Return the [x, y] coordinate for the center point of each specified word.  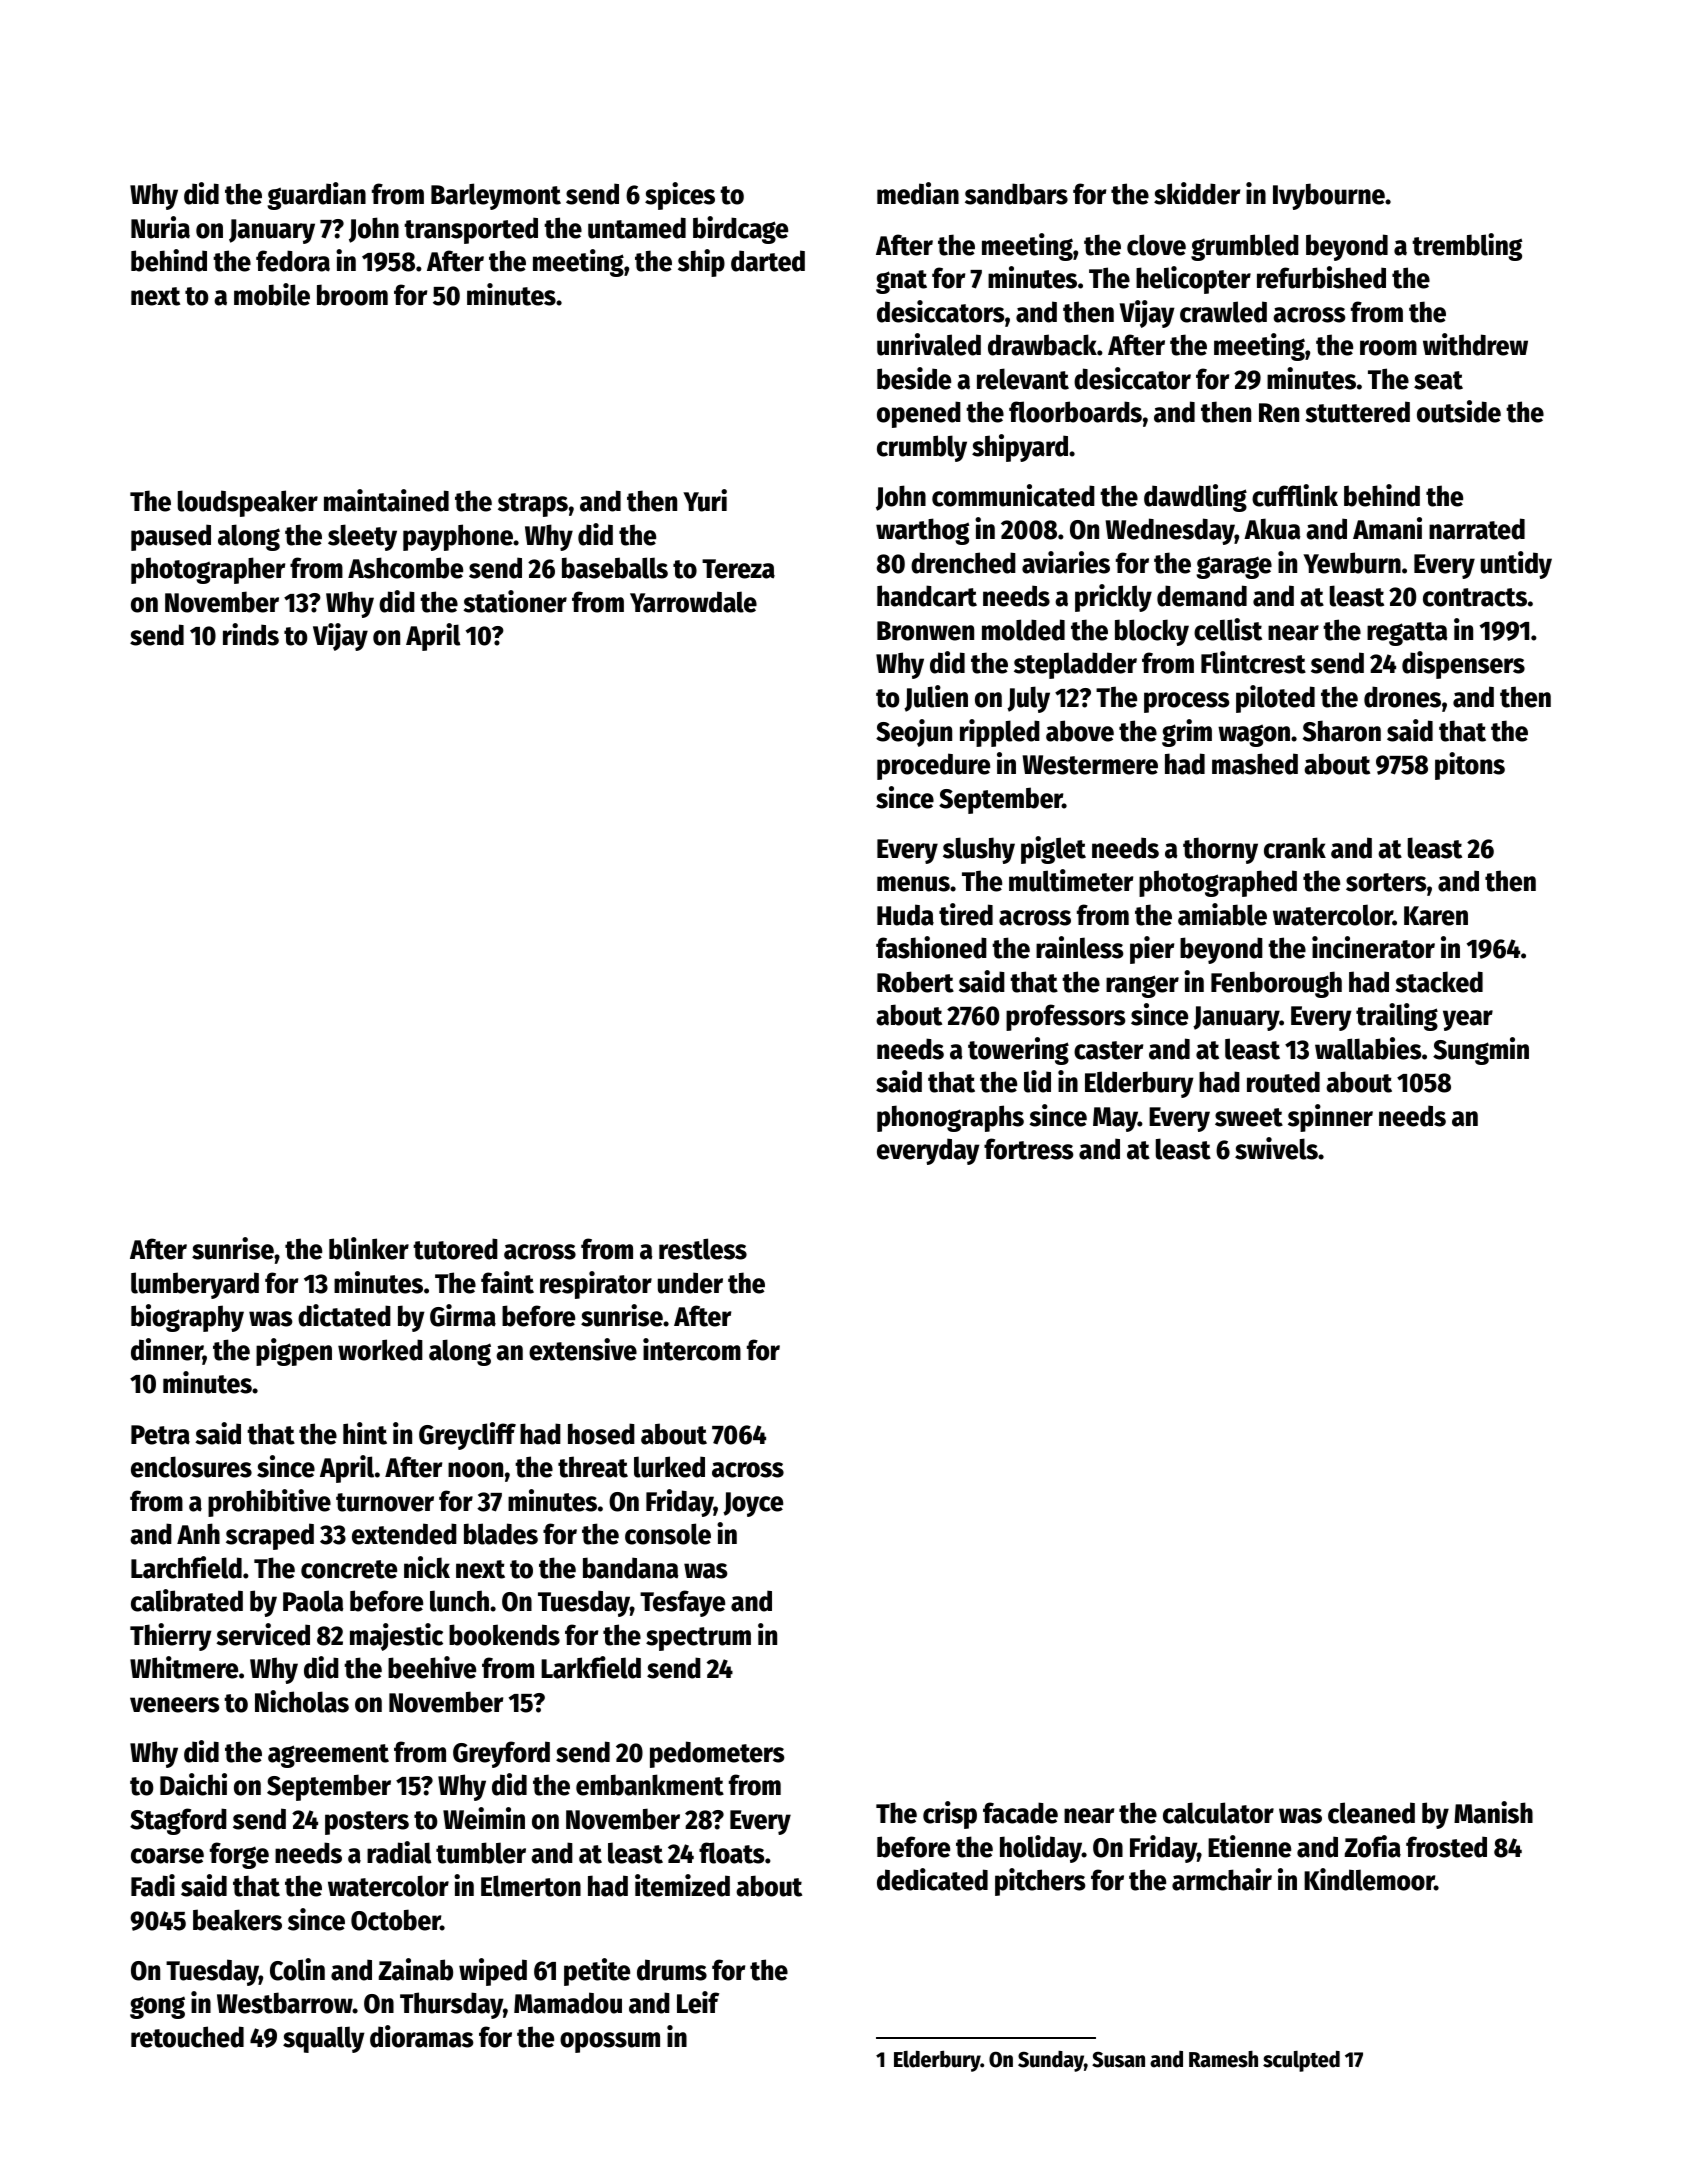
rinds [251, 634]
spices [680, 196]
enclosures [191, 1467]
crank [1295, 848]
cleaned [1371, 1813]
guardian [316, 196]
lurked [669, 1467]
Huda [905, 915]
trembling [1467, 247]
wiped [493, 1972]
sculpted [1301, 2061]
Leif [698, 2002]
